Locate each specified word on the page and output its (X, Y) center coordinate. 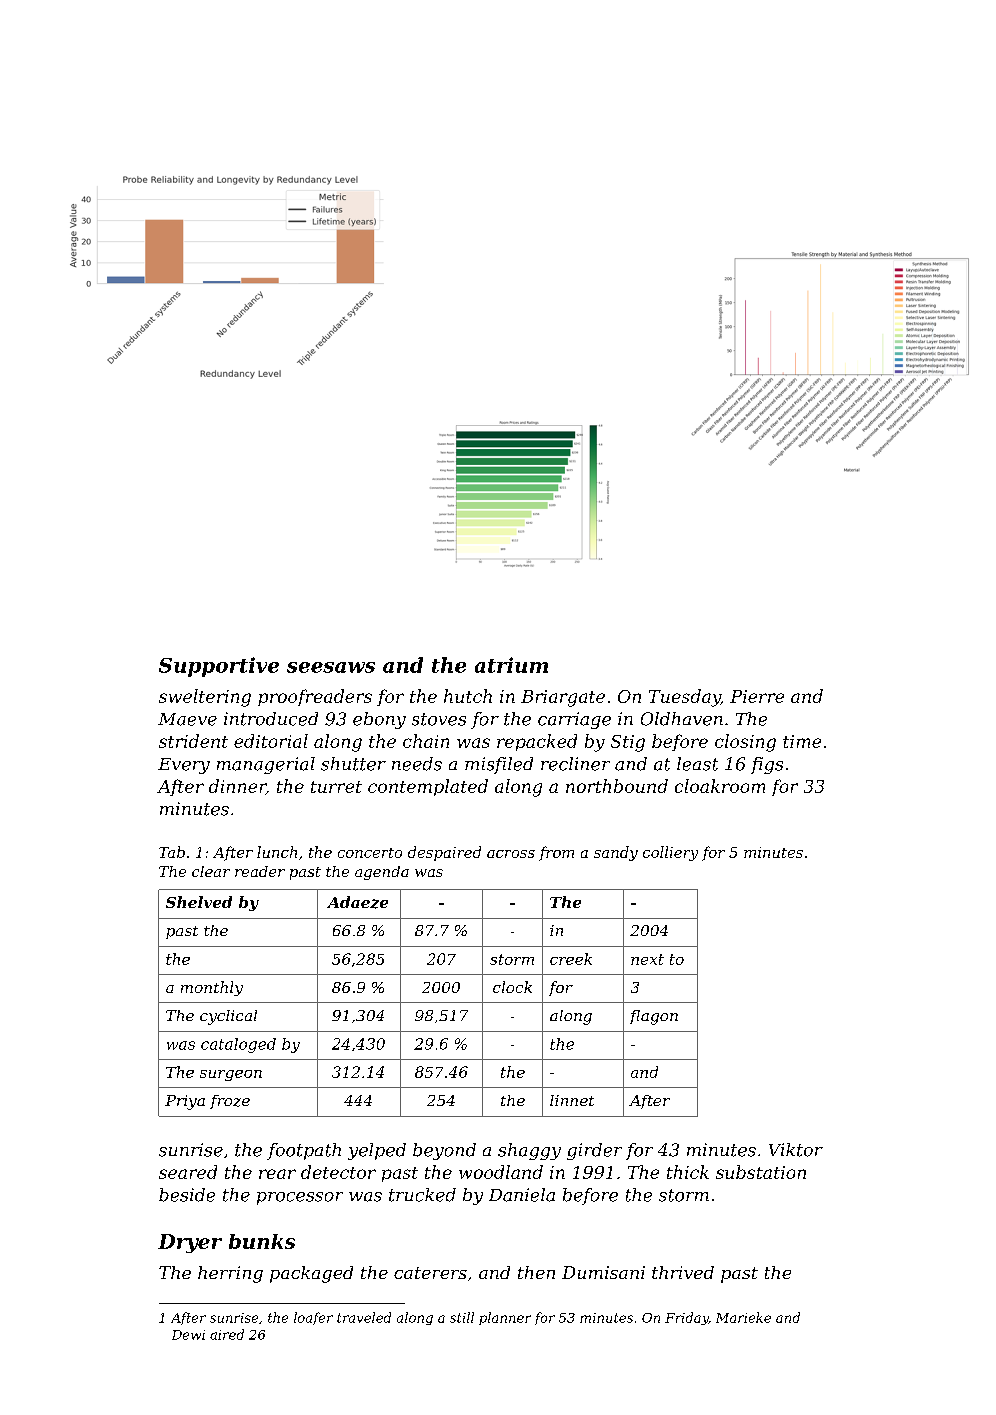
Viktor (796, 1150)
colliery (670, 853)
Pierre (757, 696)
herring (230, 1274)
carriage (574, 720)
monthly (212, 988)
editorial (271, 741)
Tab (172, 852)
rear (277, 1174)
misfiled (499, 765)
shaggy (529, 1151)
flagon (654, 1017)
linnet (572, 1100)
